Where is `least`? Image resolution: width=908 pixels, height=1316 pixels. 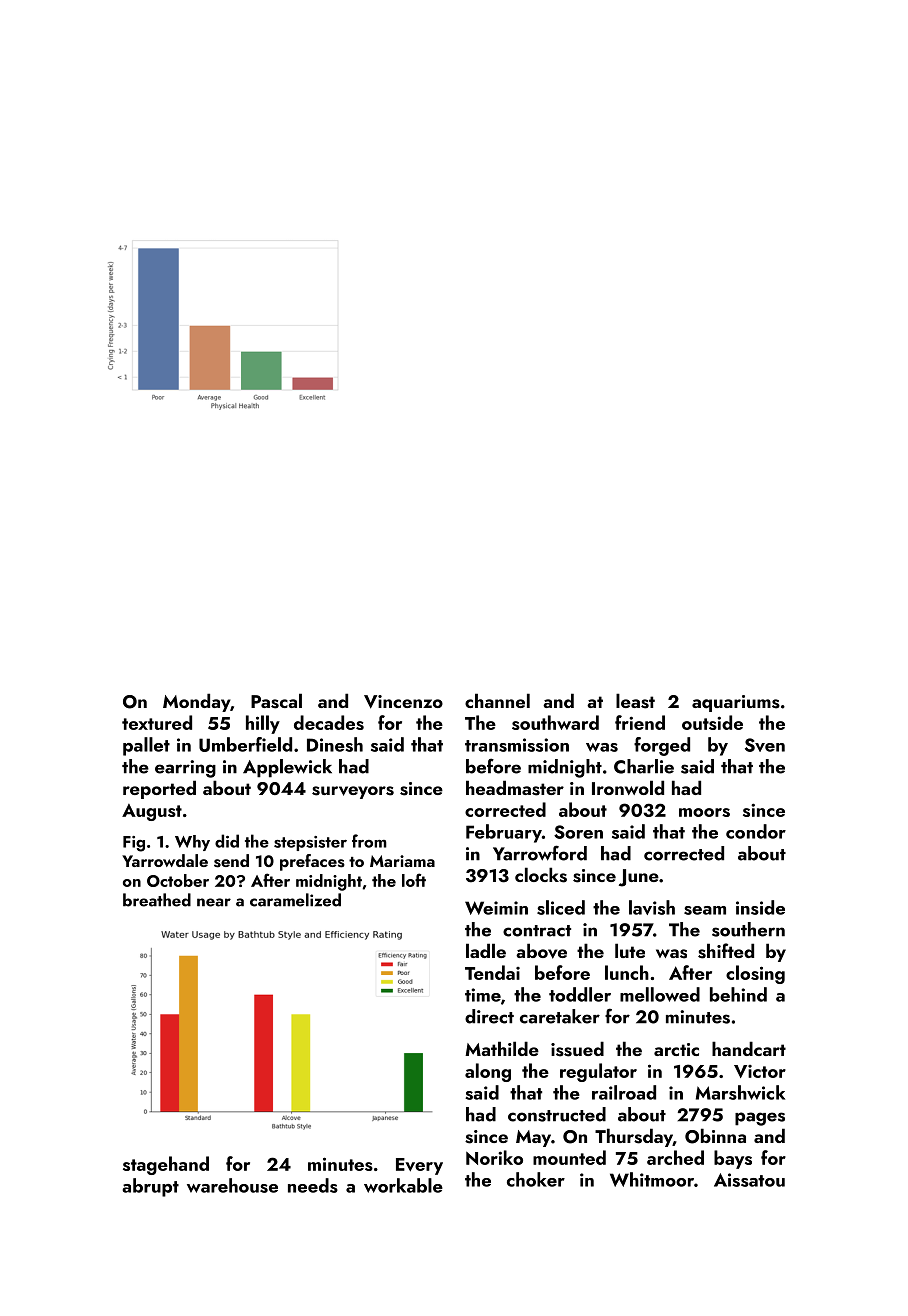 least is located at coordinates (635, 701).
